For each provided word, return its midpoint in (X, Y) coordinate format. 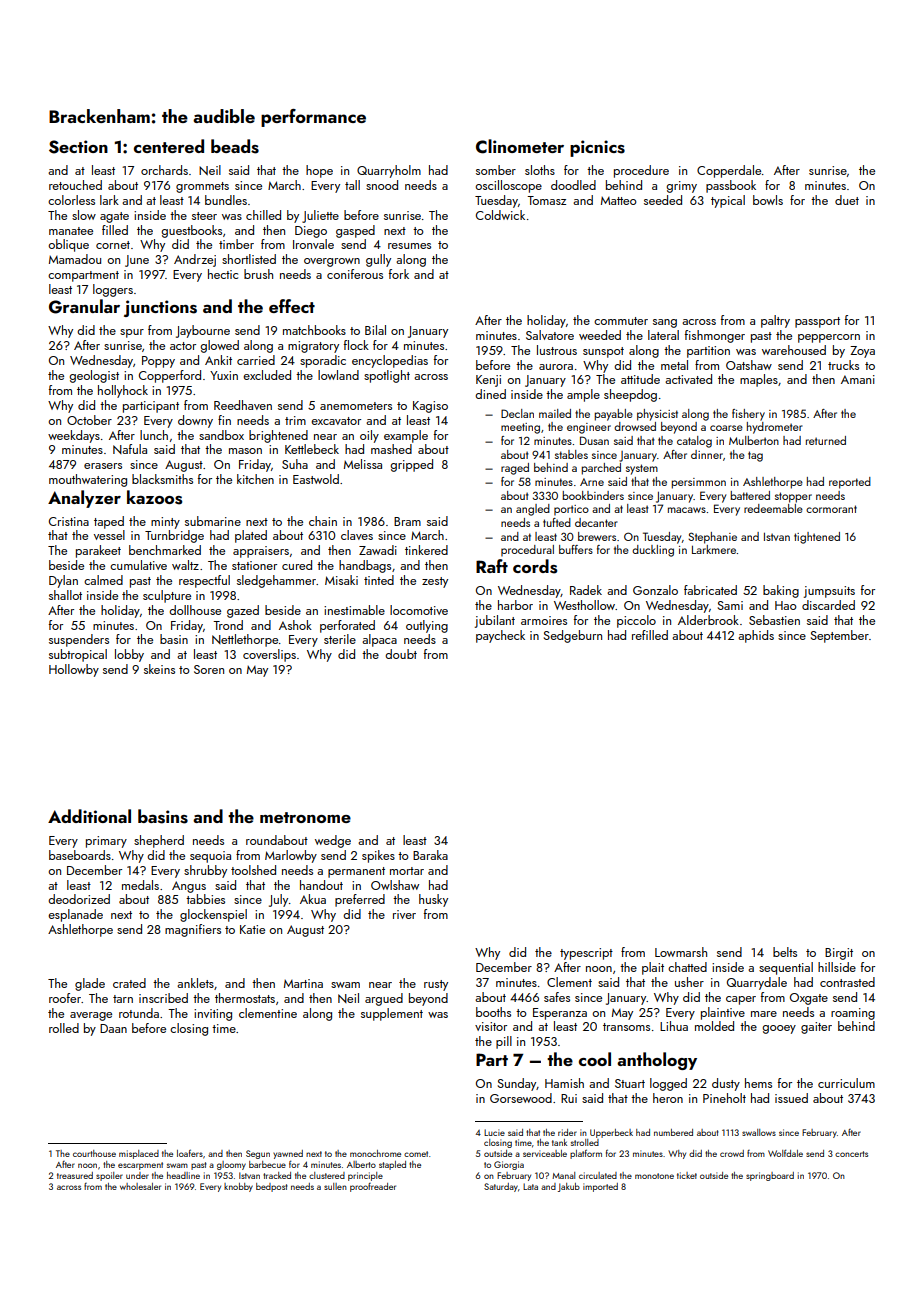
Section (78, 147)
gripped (411, 465)
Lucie (494, 1132)
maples (759, 380)
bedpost (272, 1187)
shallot (65, 595)
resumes (409, 246)
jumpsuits (829, 592)
